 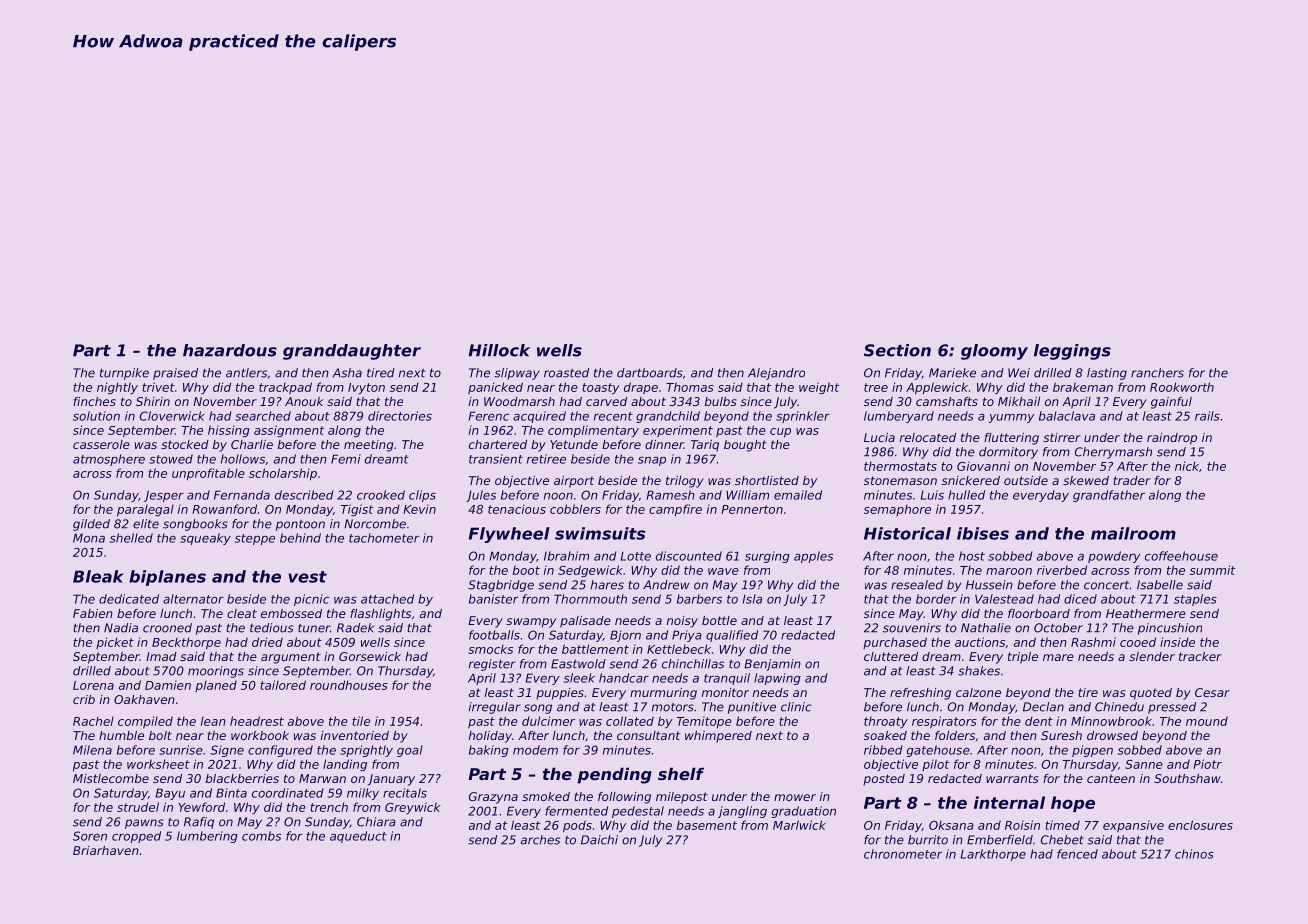 I want to click on qualified, so click(x=732, y=636).
